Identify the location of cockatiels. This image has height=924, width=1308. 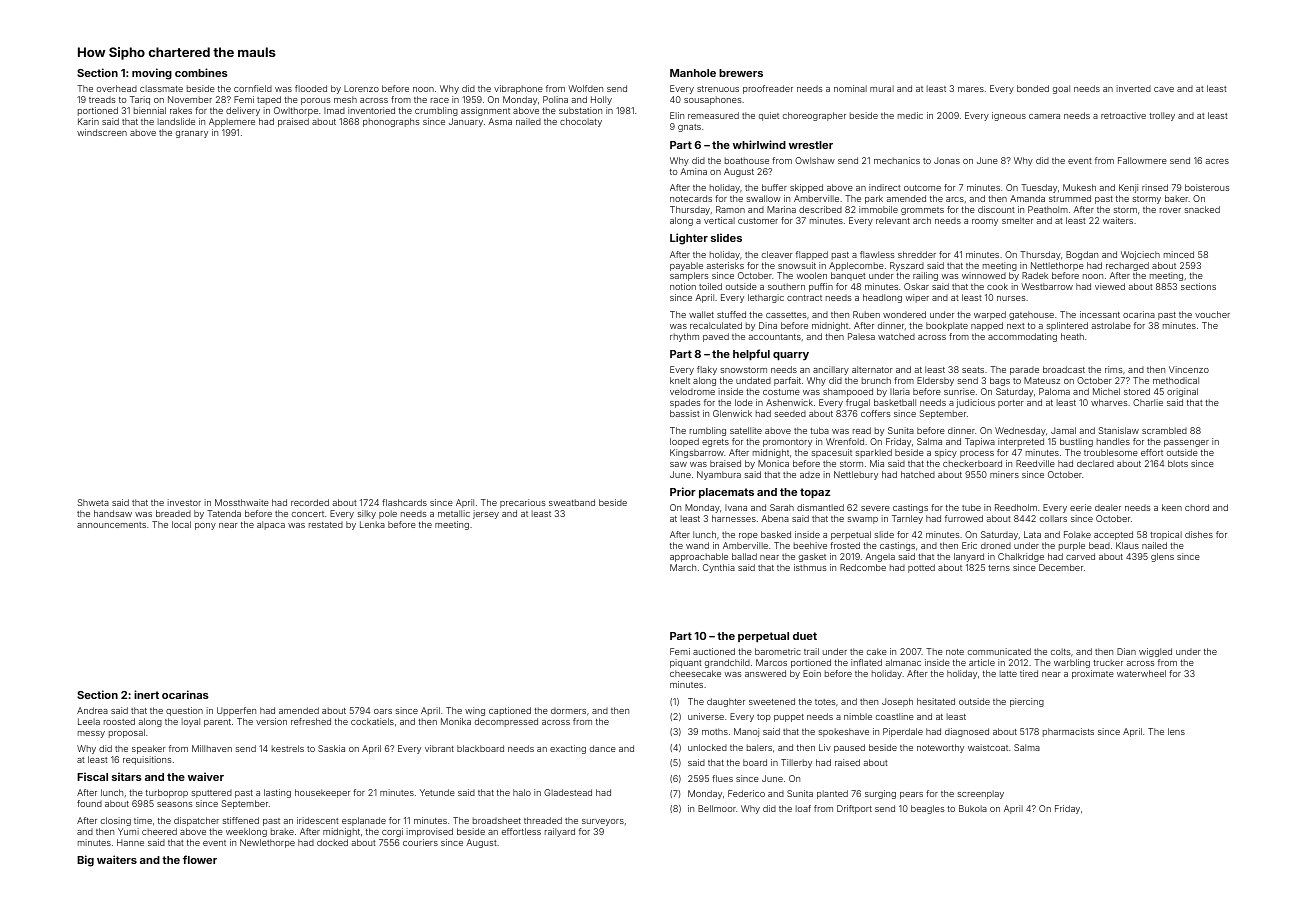
(372, 721).
